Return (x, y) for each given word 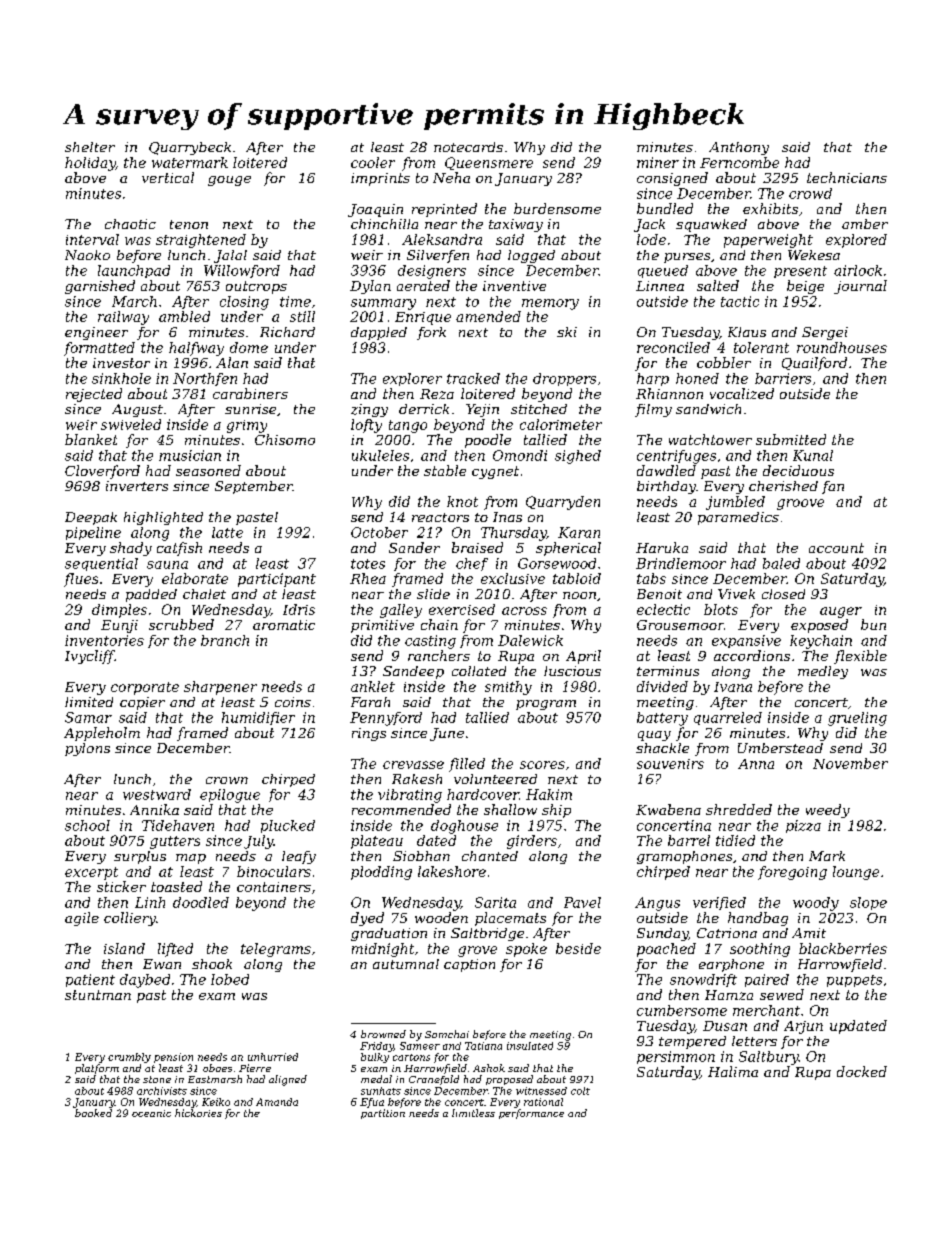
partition (383, 1114)
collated (479, 671)
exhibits (770, 208)
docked (862, 1071)
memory (550, 304)
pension (173, 1058)
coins (293, 702)
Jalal (230, 256)
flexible (860, 657)
